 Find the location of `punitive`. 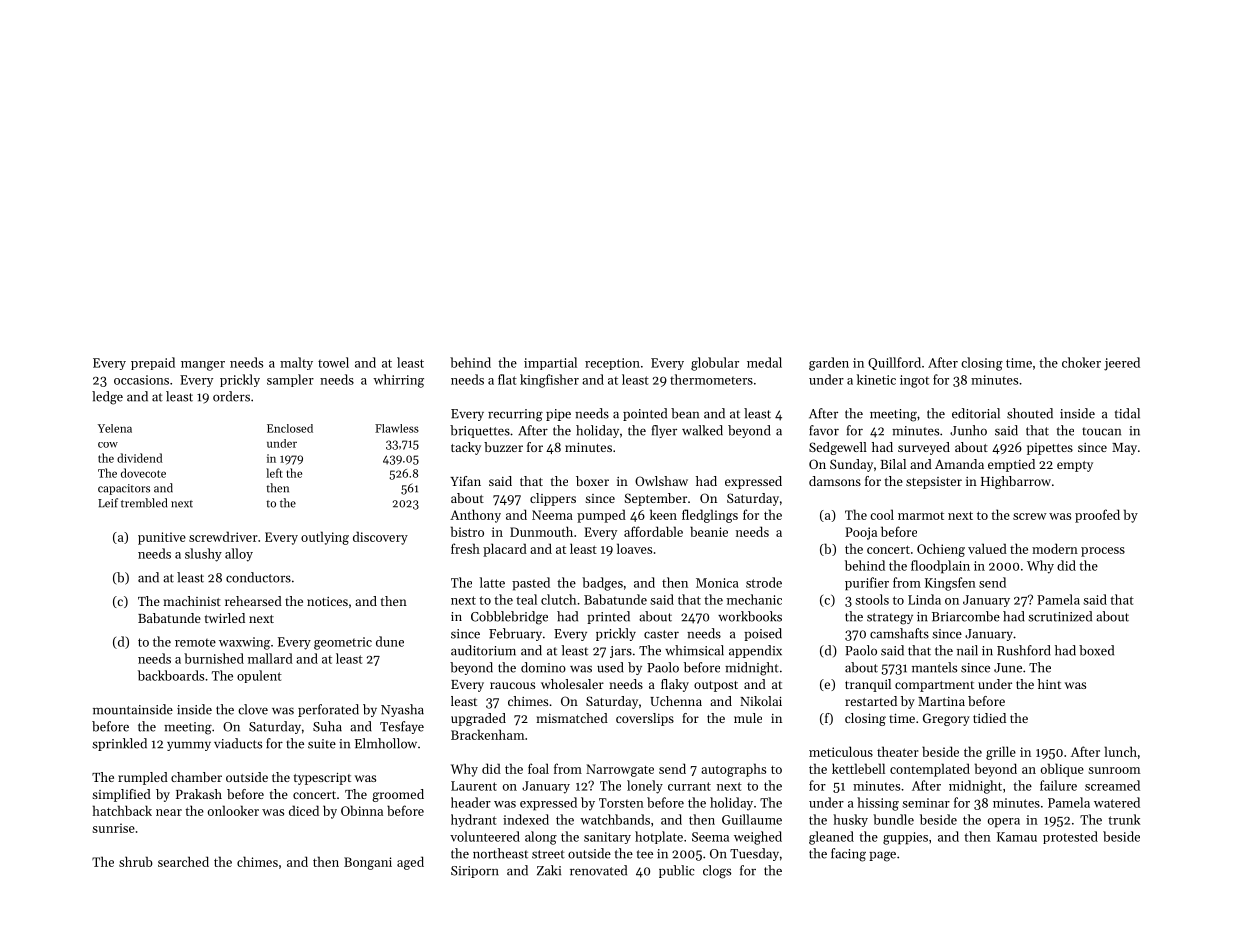

punitive is located at coordinates (162, 538).
